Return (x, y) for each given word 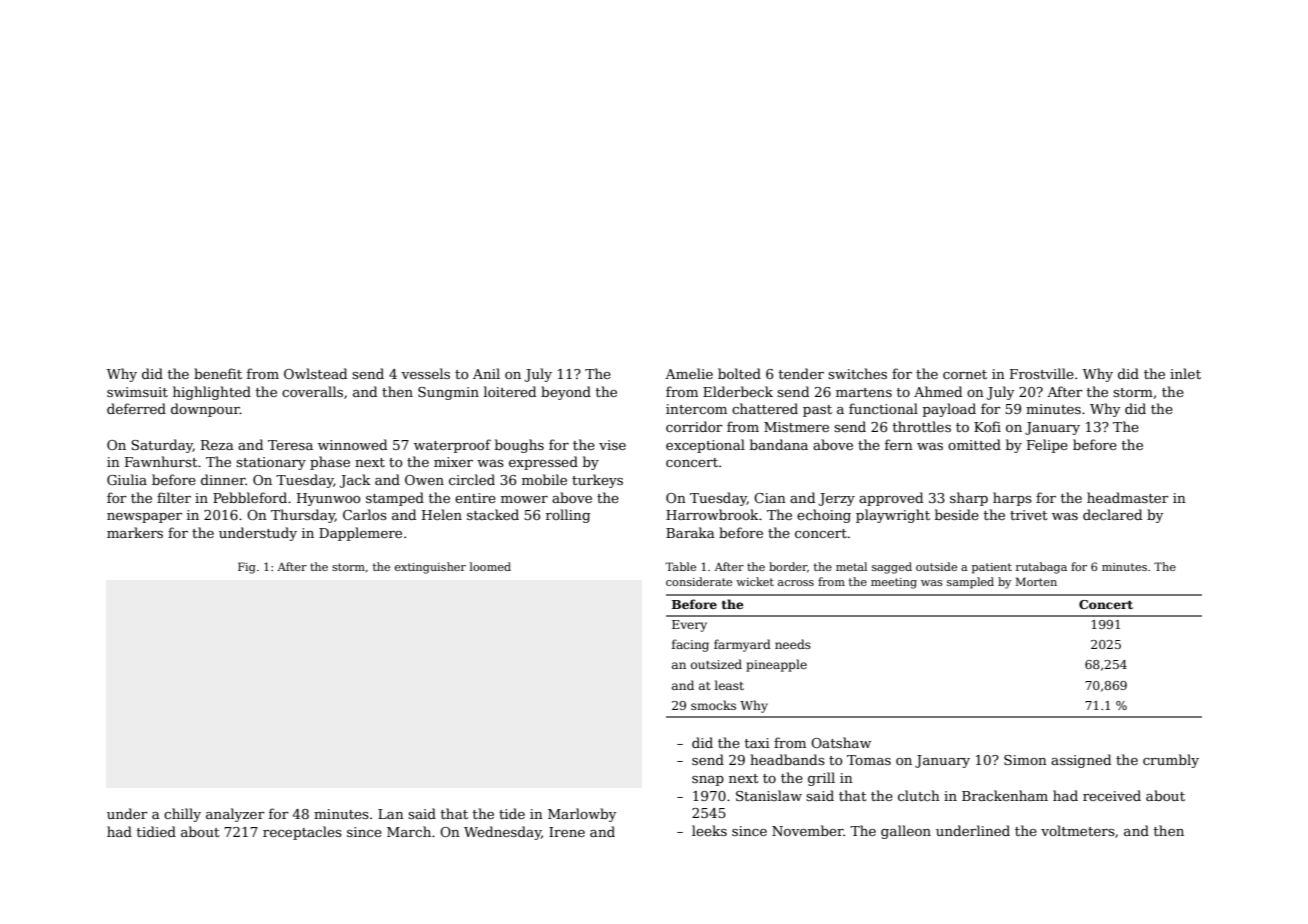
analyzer (235, 815)
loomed (490, 566)
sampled (970, 583)
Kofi (987, 426)
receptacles (302, 833)
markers (135, 532)
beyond (566, 393)
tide (512, 813)
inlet (1185, 373)
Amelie (689, 373)
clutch (919, 795)
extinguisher (430, 568)
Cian (770, 498)
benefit (218, 373)
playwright (893, 516)
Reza (217, 445)
